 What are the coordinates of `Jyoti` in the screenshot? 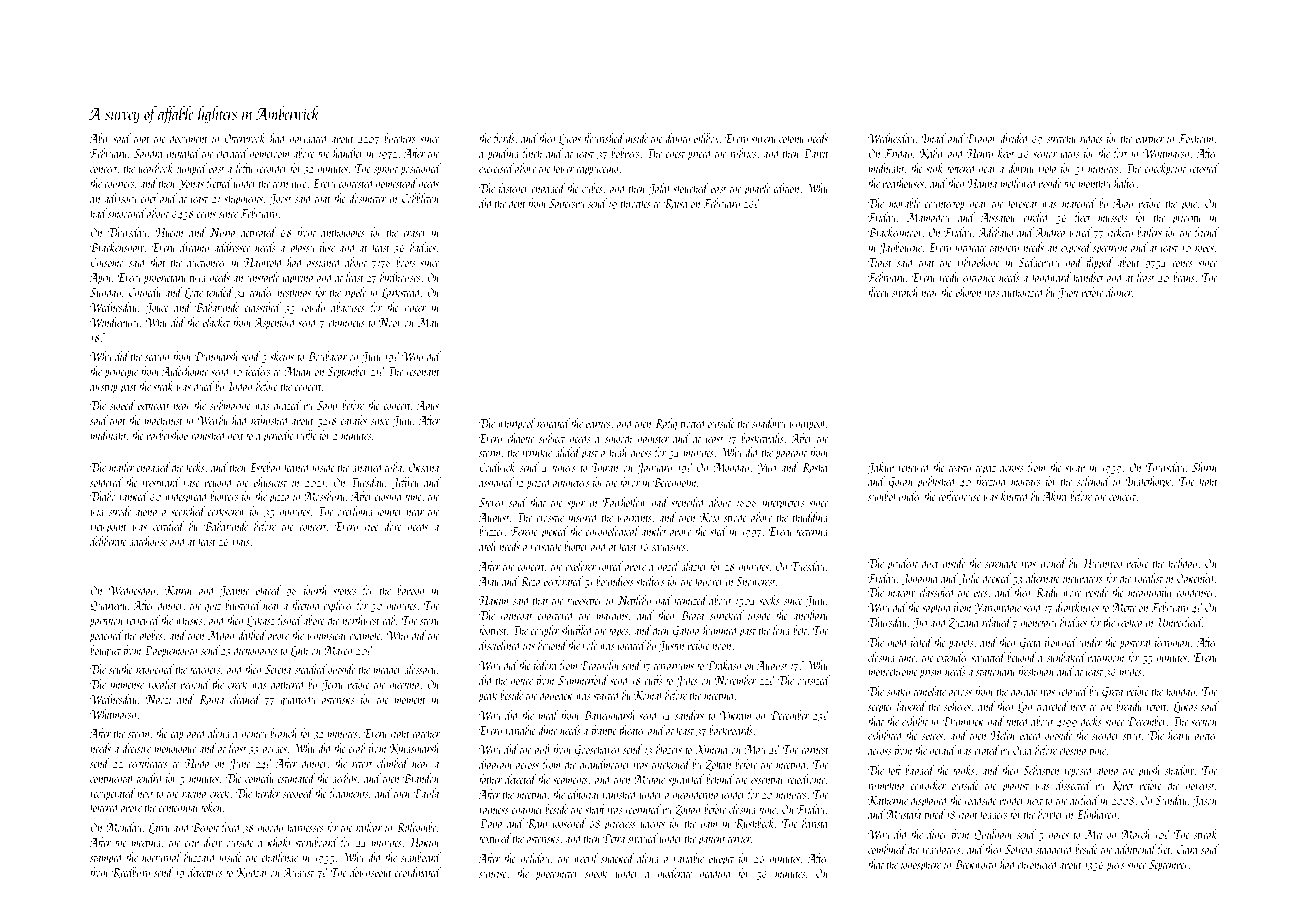 It's located at (1068, 294).
